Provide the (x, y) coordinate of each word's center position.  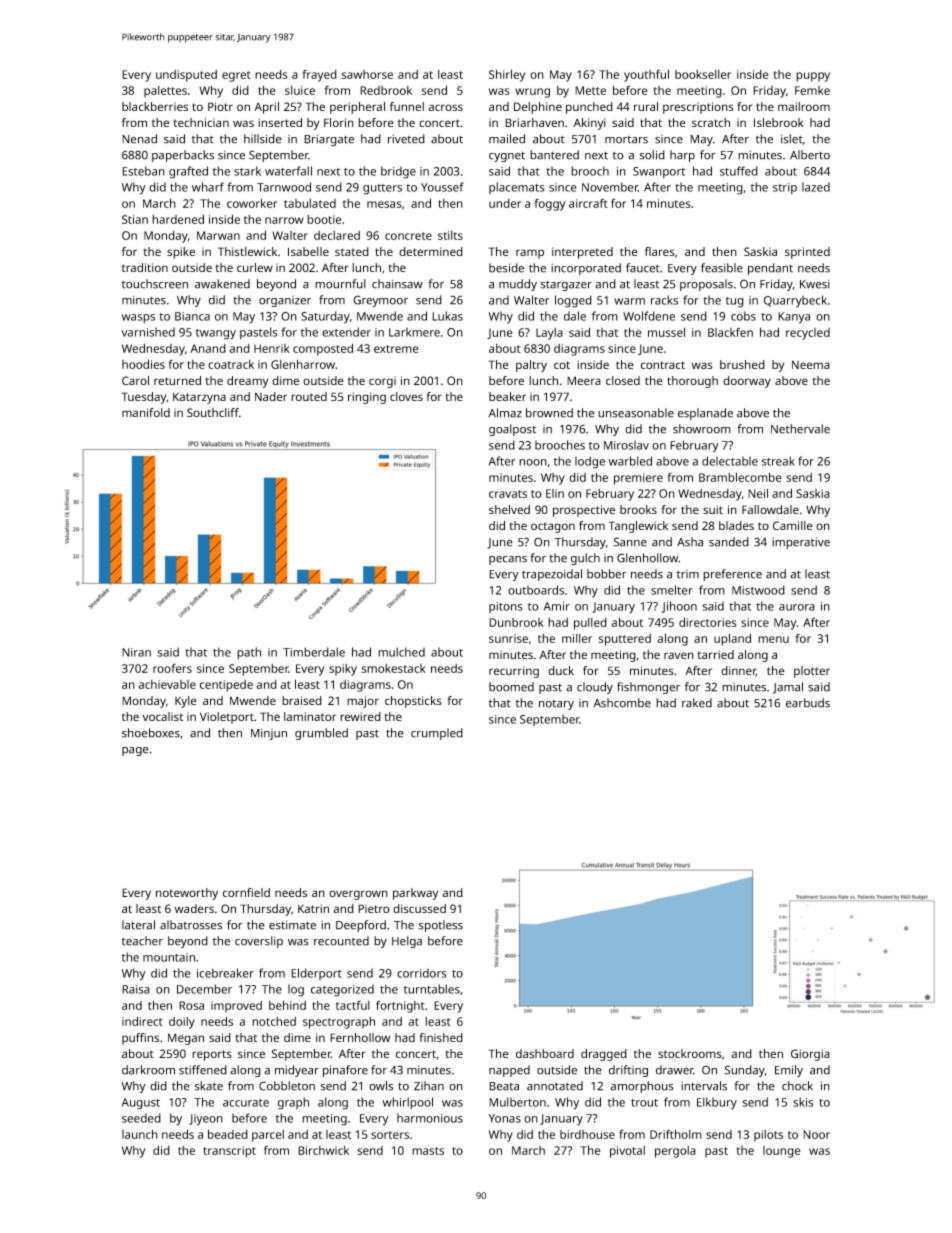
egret (236, 76)
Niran (136, 652)
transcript (229, 1152)
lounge (781, 1152)
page (135, 751)
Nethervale (800, 429)
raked (697, 703)
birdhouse (587, 1134)
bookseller (703, 74)
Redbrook (386, 90)
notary (556, 705)
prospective (584, 511)
